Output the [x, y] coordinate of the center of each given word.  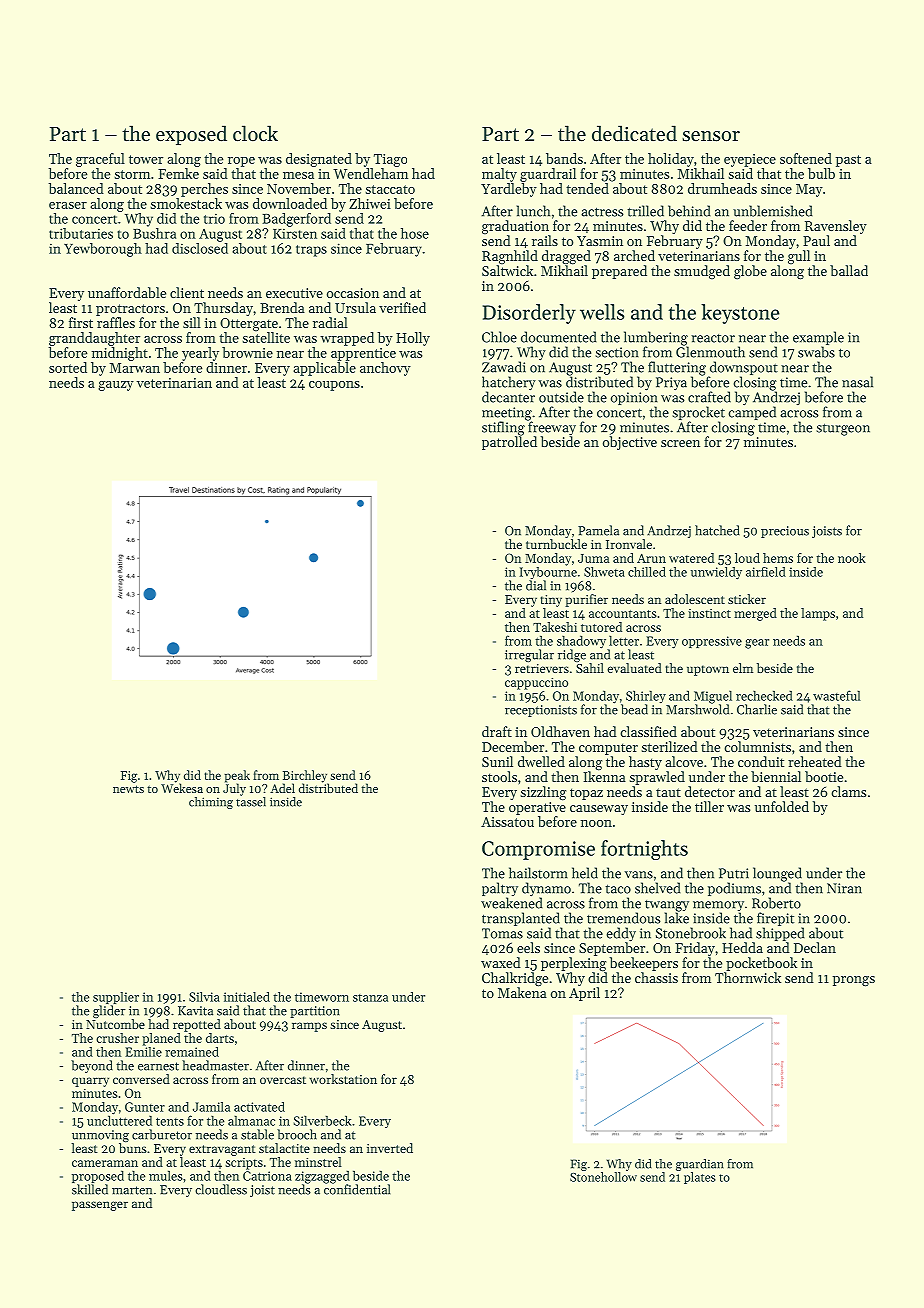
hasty [645, 763]
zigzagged [322, 1177]
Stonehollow [603, 1177]
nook [852, 558]
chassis [656, 977]
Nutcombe [115, 1024]
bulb [821, 173]
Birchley [305, 776]
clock [255, 133]
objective [630, 443]
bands [564, 158]
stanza [370, 998]
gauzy [116, 386]
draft [497, 731]
